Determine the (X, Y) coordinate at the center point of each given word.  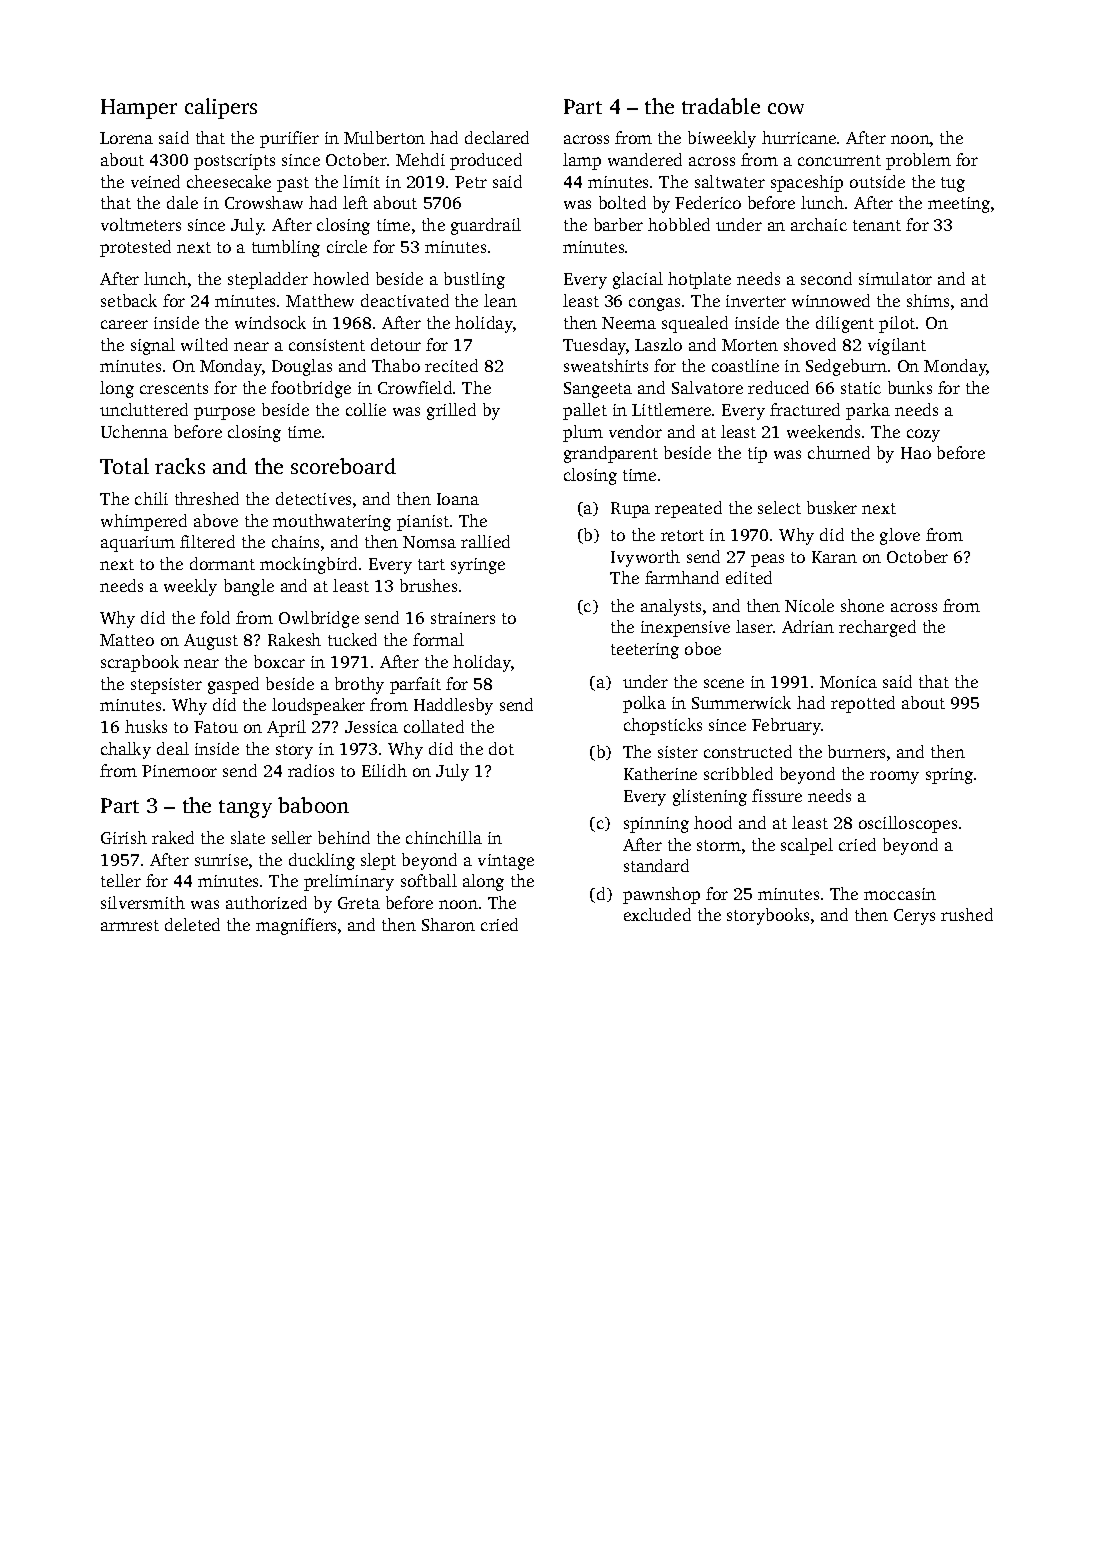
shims (928, 300)
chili (151, 498)
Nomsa (429, 542)
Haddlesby (453, 706)
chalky (126, 750)
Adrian (808, 626)
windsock (270, 322)
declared (497, 137)
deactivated (405, 300)
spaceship (807, 183)
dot (501, 748)
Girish (124, 837)
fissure (777, 795)
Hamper (139, 109)
